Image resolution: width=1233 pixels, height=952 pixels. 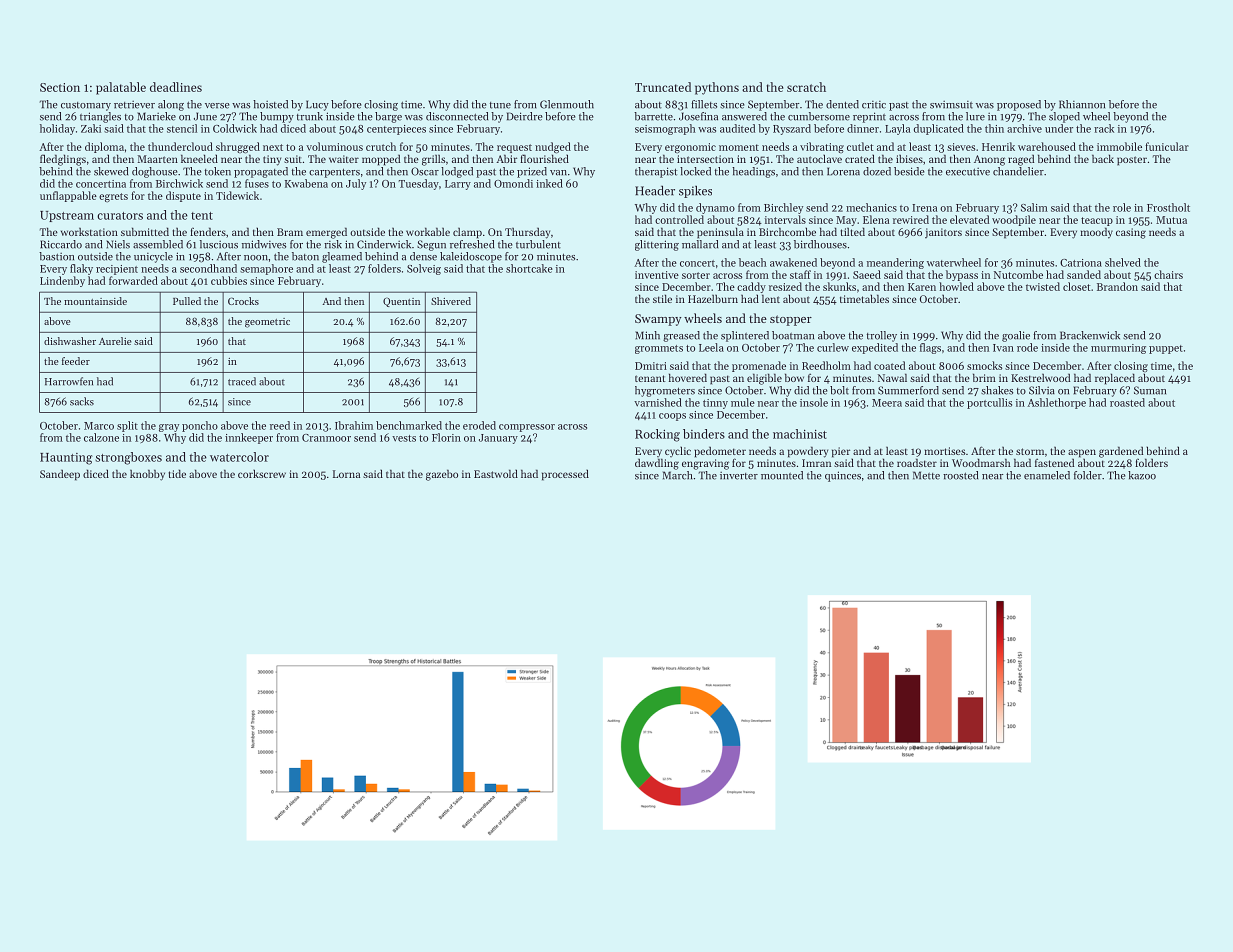 I want to click on spikes, so click(x=695, y=192).
